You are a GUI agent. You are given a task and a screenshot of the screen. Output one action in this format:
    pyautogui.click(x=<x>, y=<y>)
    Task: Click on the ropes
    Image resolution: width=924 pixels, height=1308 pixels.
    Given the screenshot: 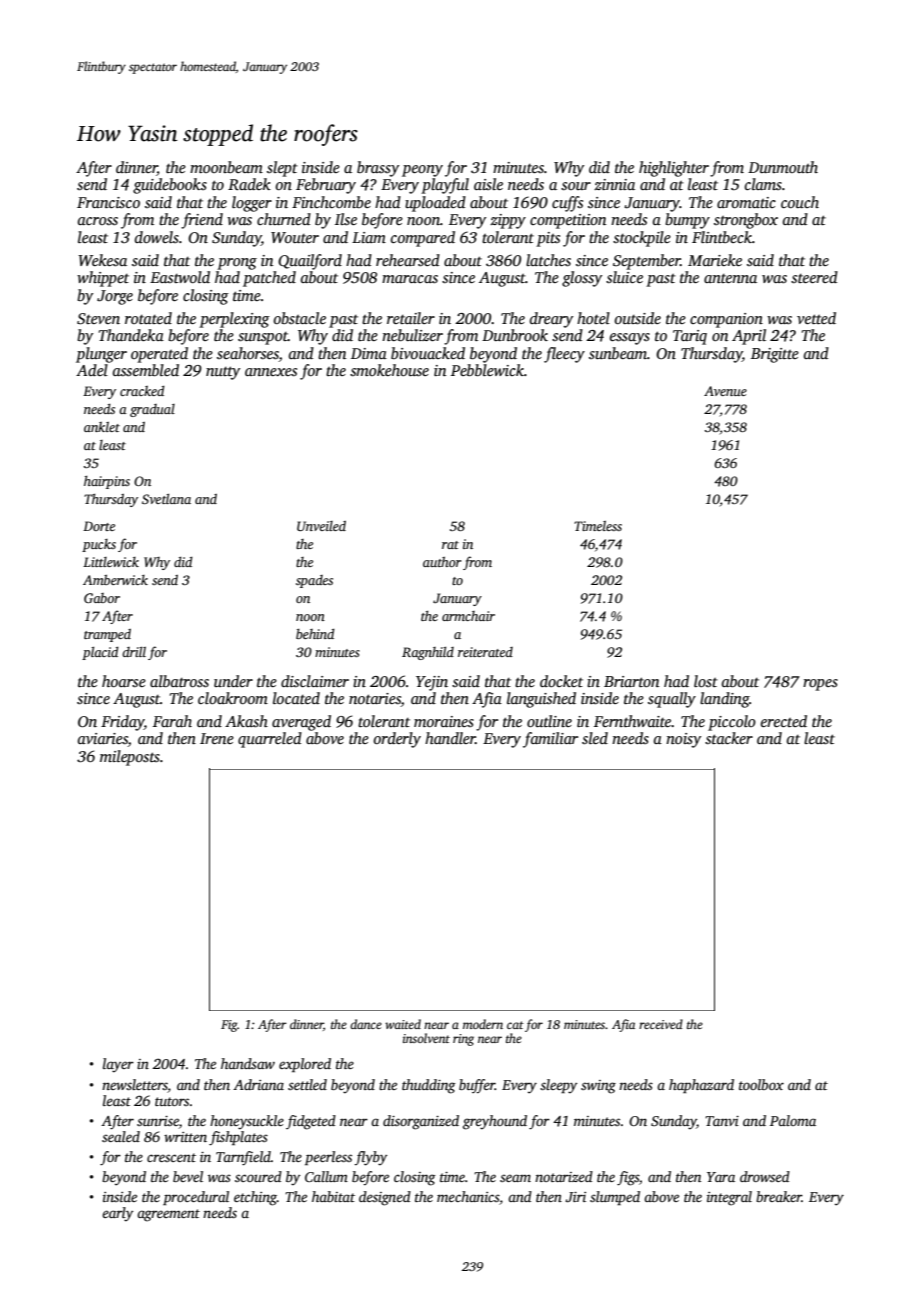 What is the action you would take?
    pyautogui.click(x=820, y=685)
